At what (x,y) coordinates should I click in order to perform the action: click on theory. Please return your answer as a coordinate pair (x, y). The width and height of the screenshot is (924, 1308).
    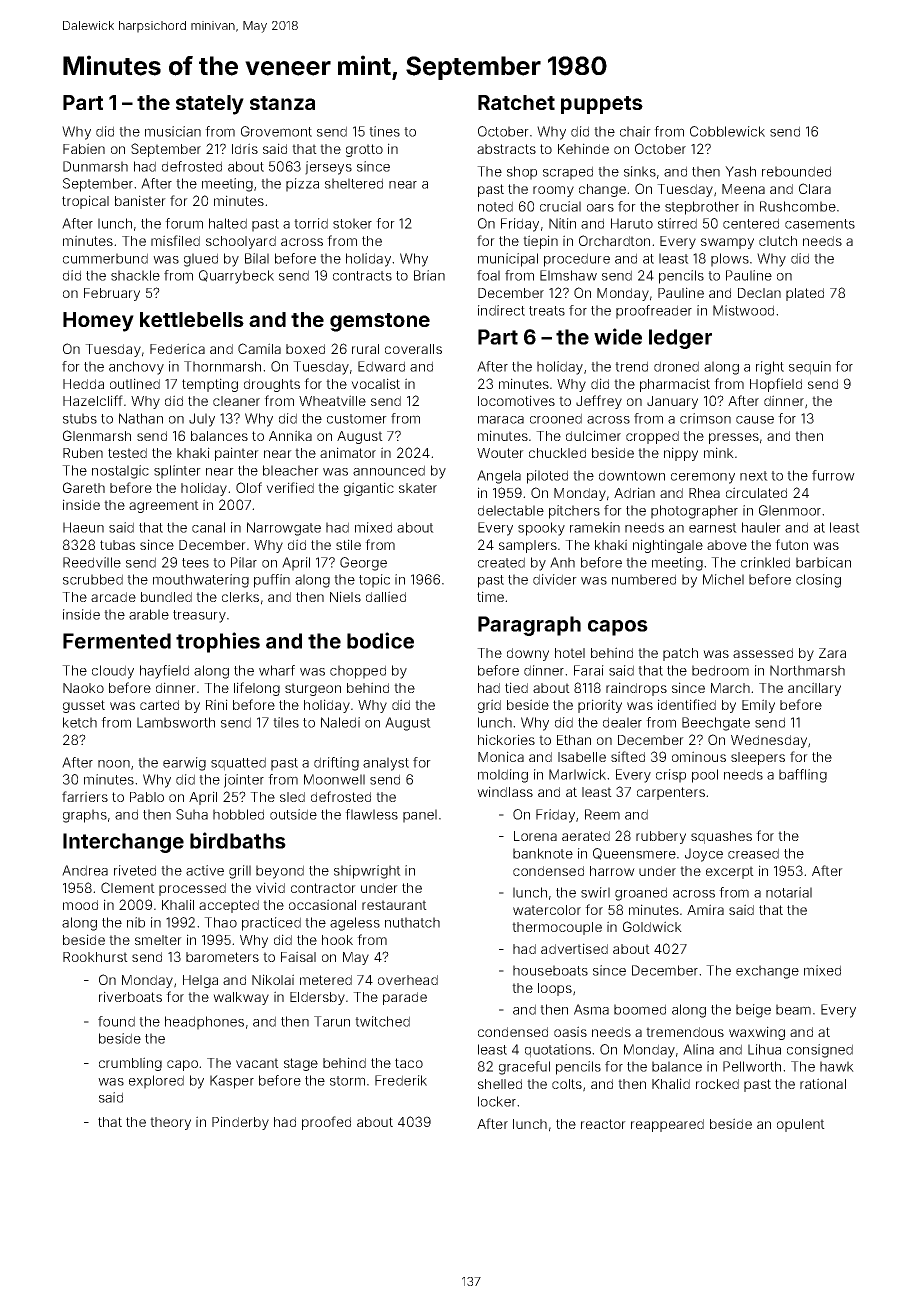
    Looking at the image, I should click on (170, 1123).
